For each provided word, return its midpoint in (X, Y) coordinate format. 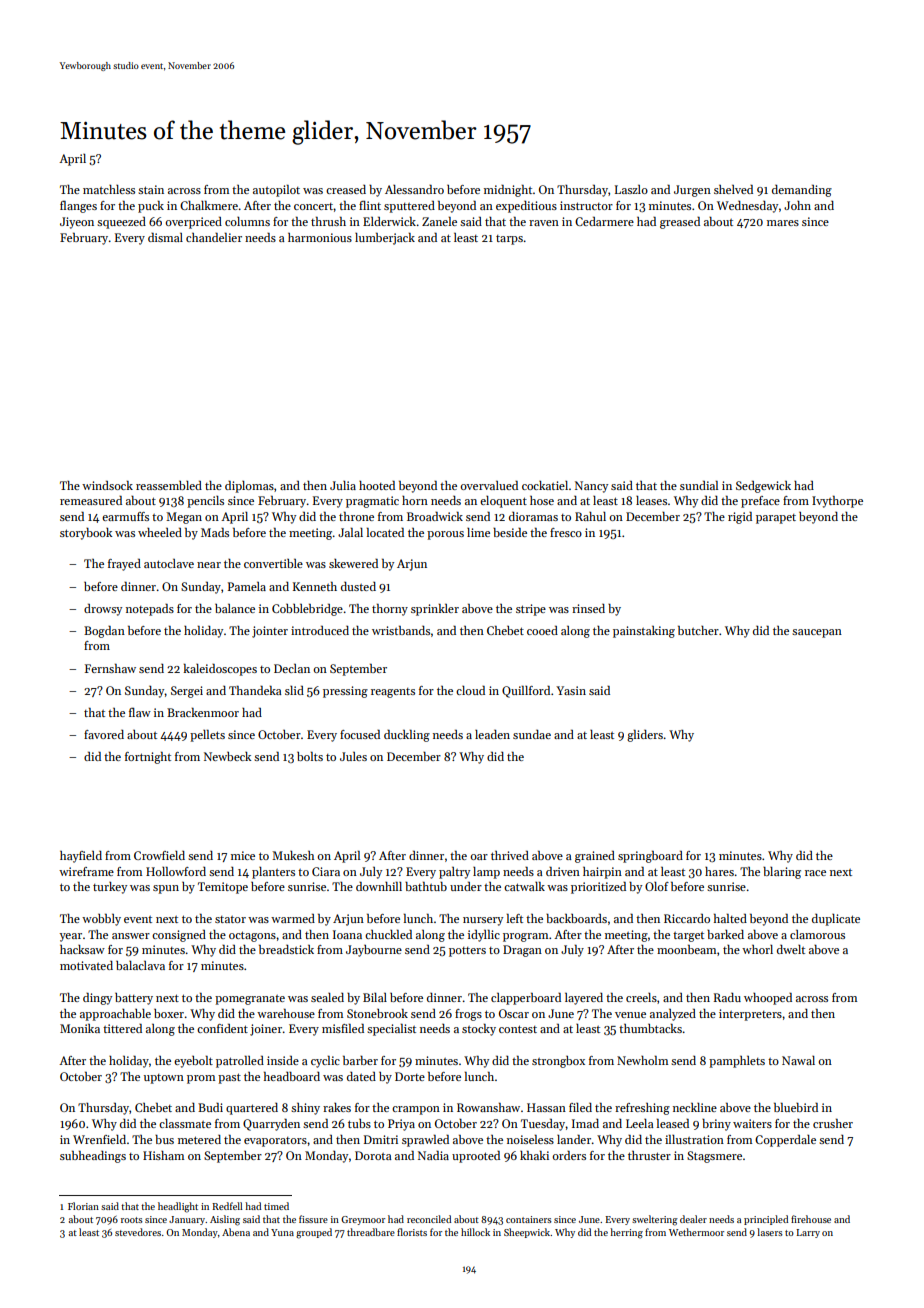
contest (518, 1029)
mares (783, 223)
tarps (509, 240)
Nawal (798, 1060)
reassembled (169, 485)
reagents (393, 693)
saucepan (817, 633)
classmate (185, 1123)
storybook (86, 534)
